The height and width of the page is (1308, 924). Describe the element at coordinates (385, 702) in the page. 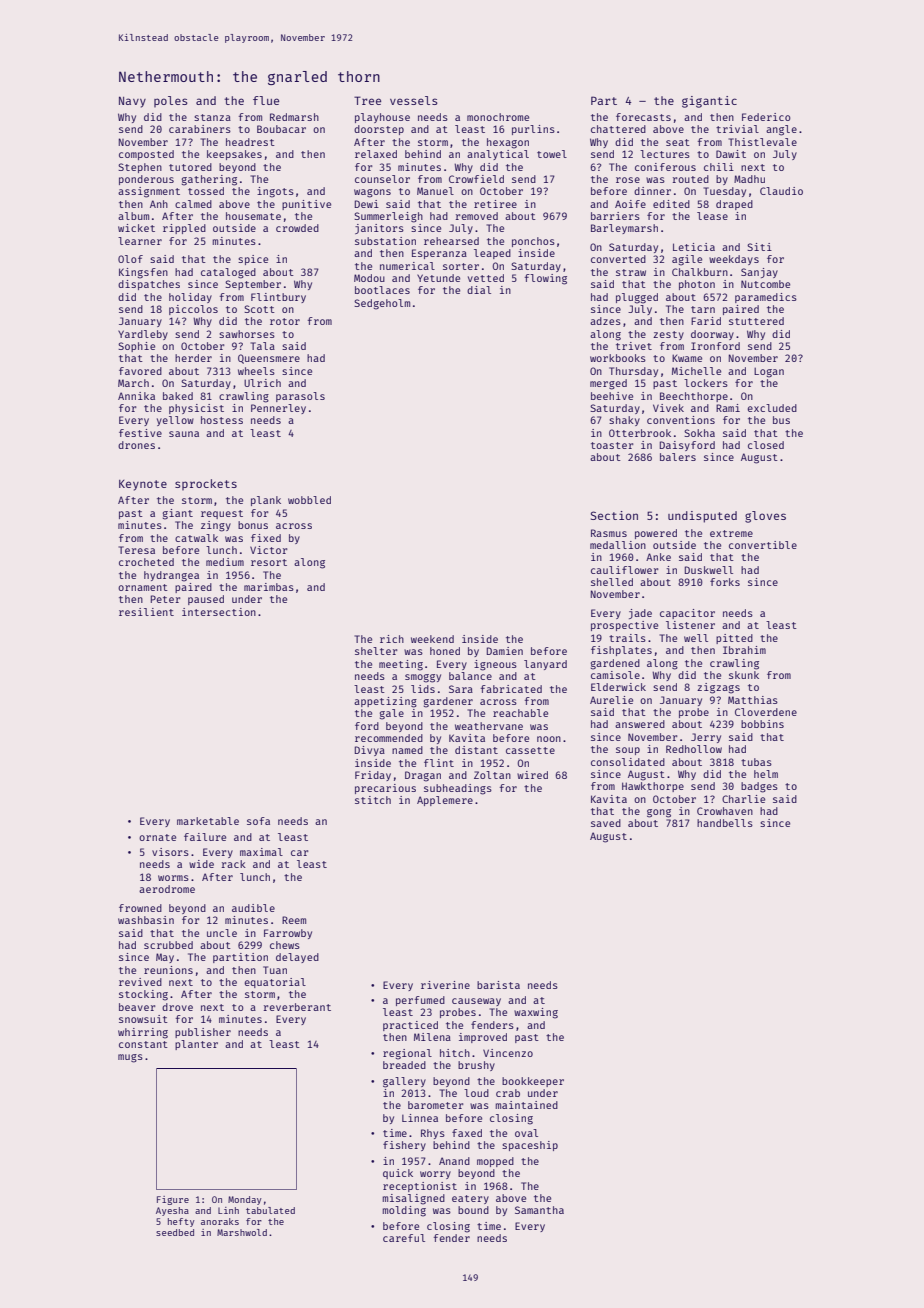

I see `appetizing` at that location.
